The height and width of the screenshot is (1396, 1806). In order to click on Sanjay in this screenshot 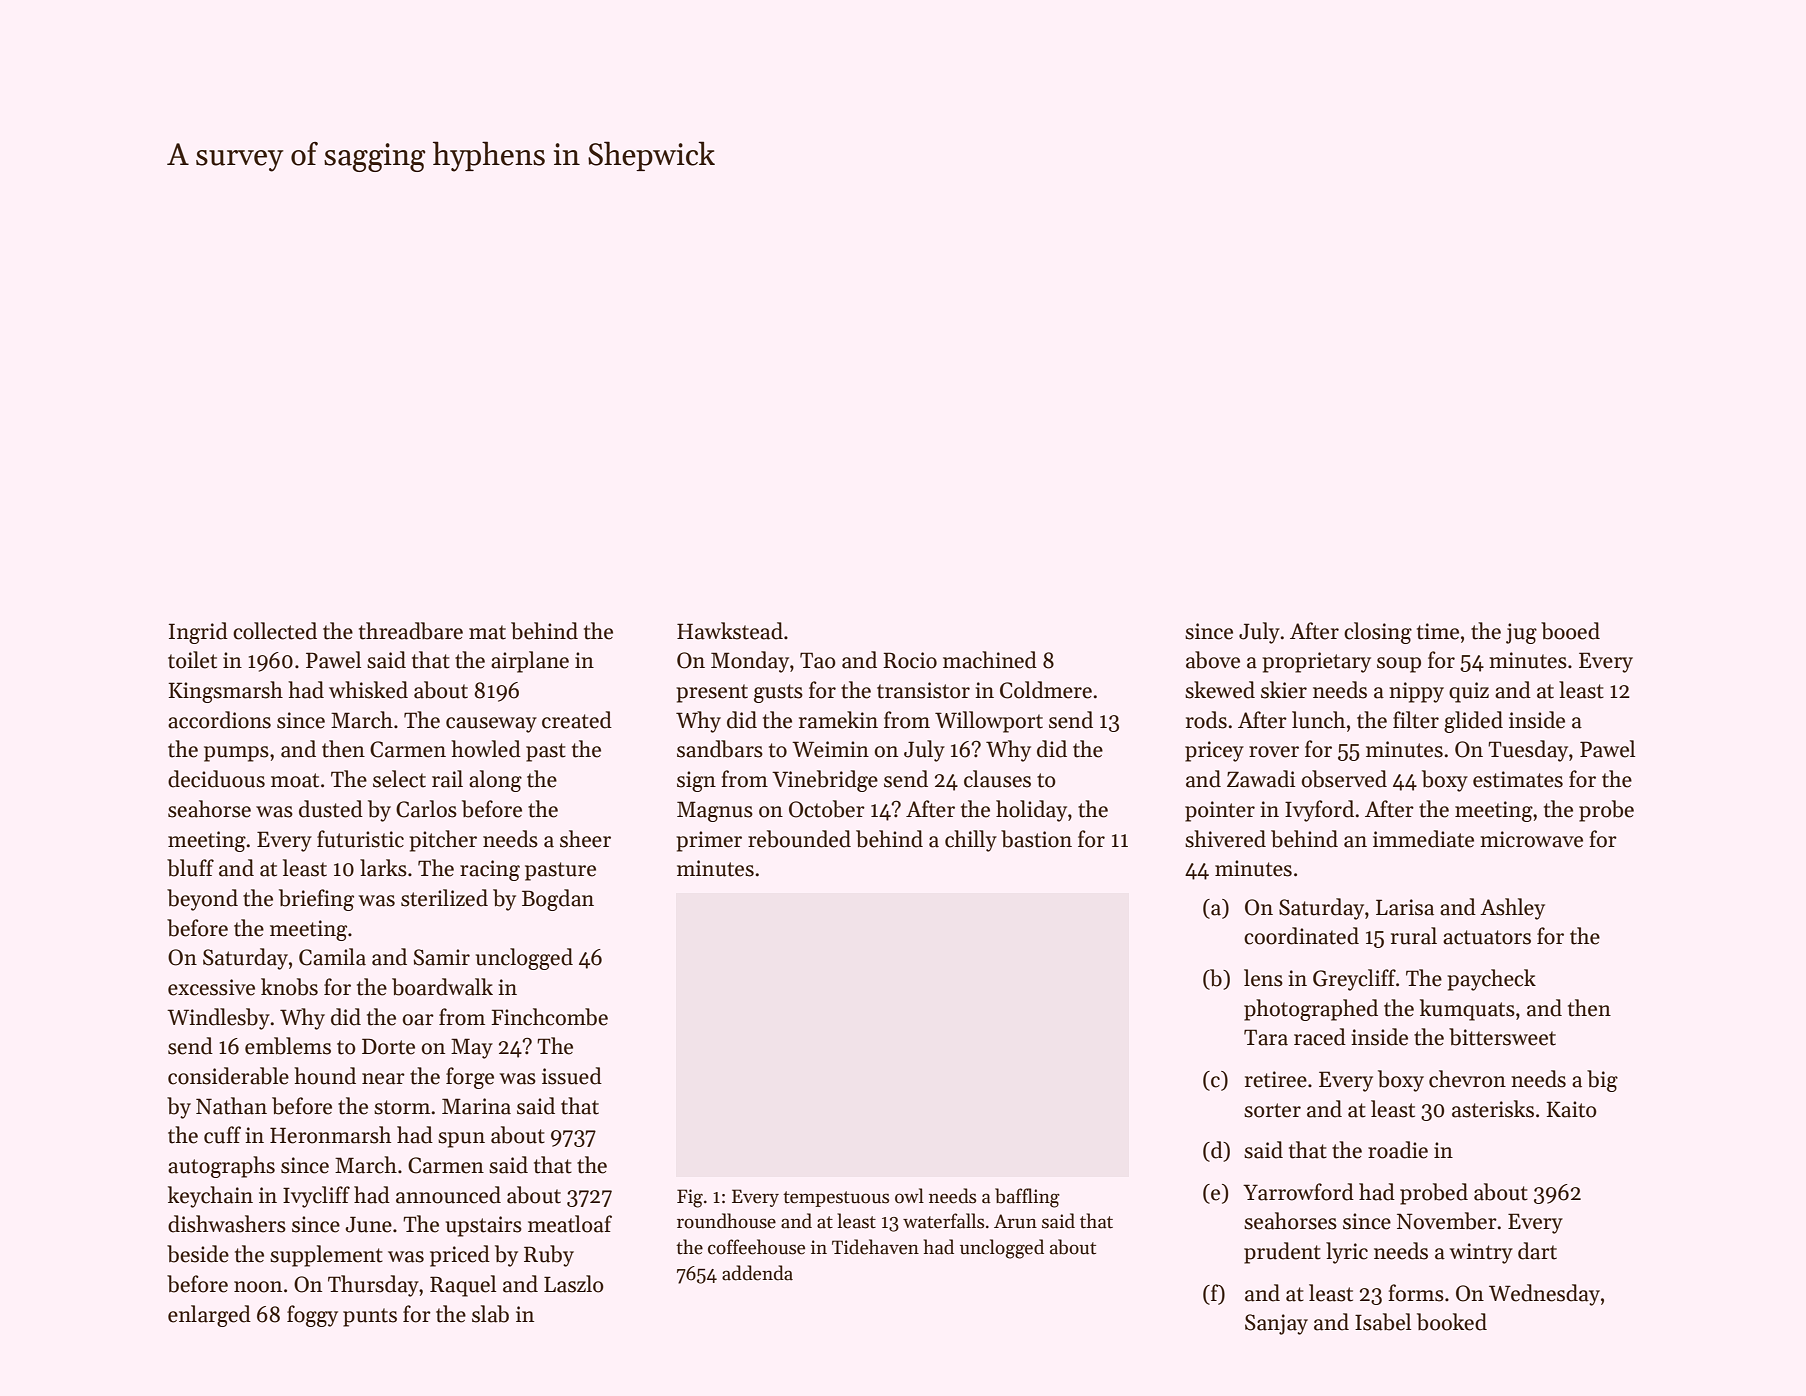, I will do `click(1276, 1324)`.
